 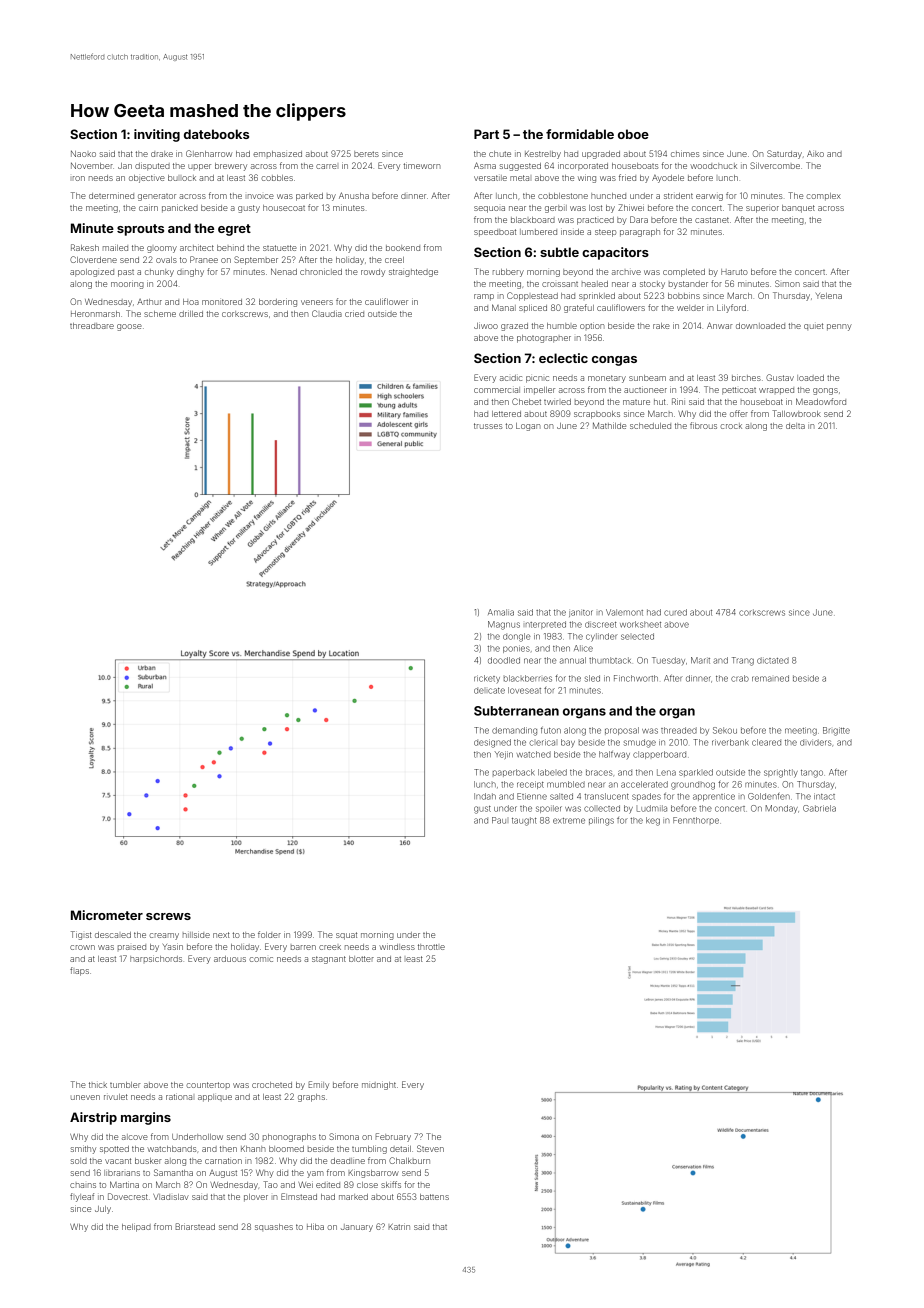 What do you see at coordinates (434, 1197) in the page?
I see `battens` at bounding box center [434, 1197].
